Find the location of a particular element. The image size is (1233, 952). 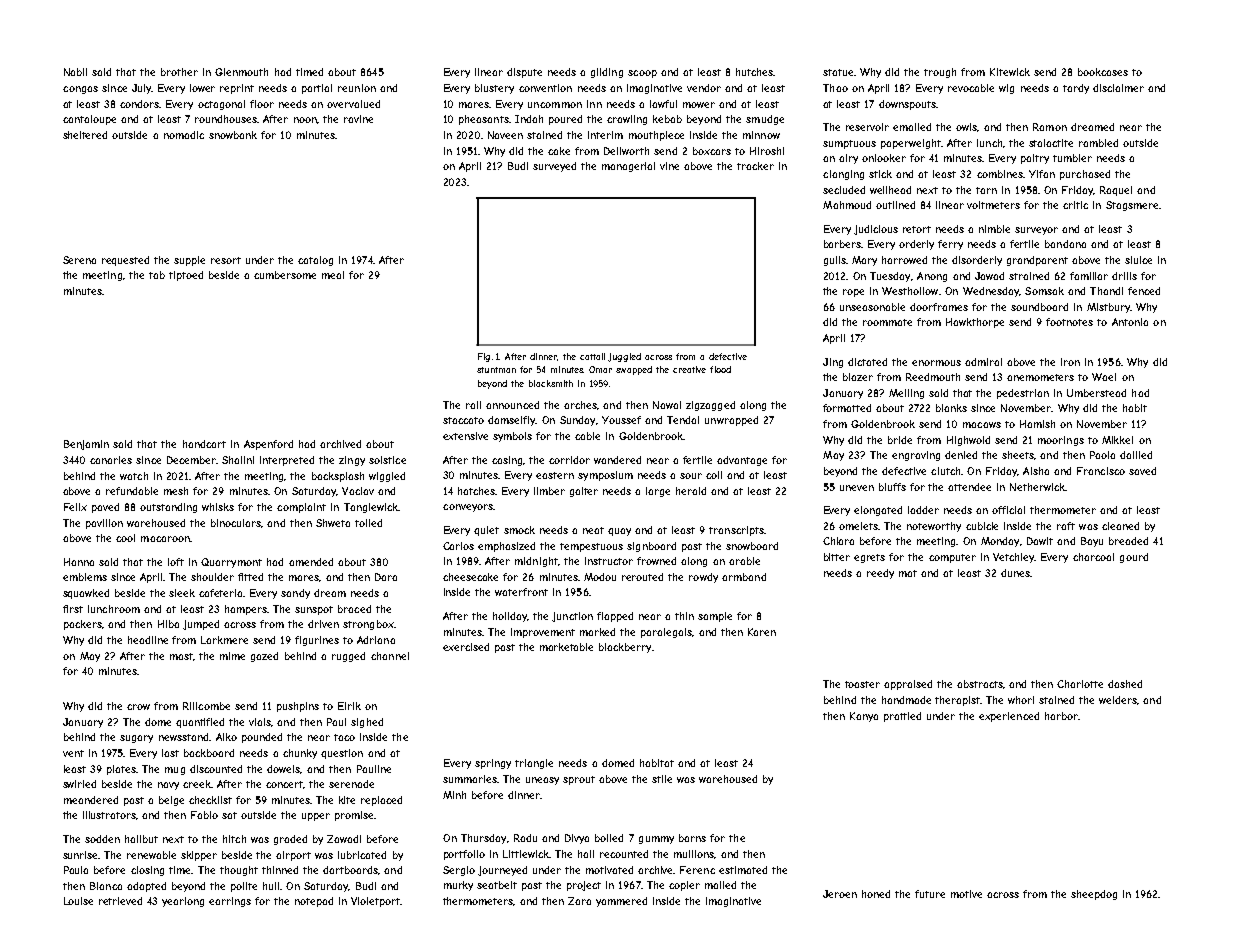

rail is located at coordinates (473, 405).
